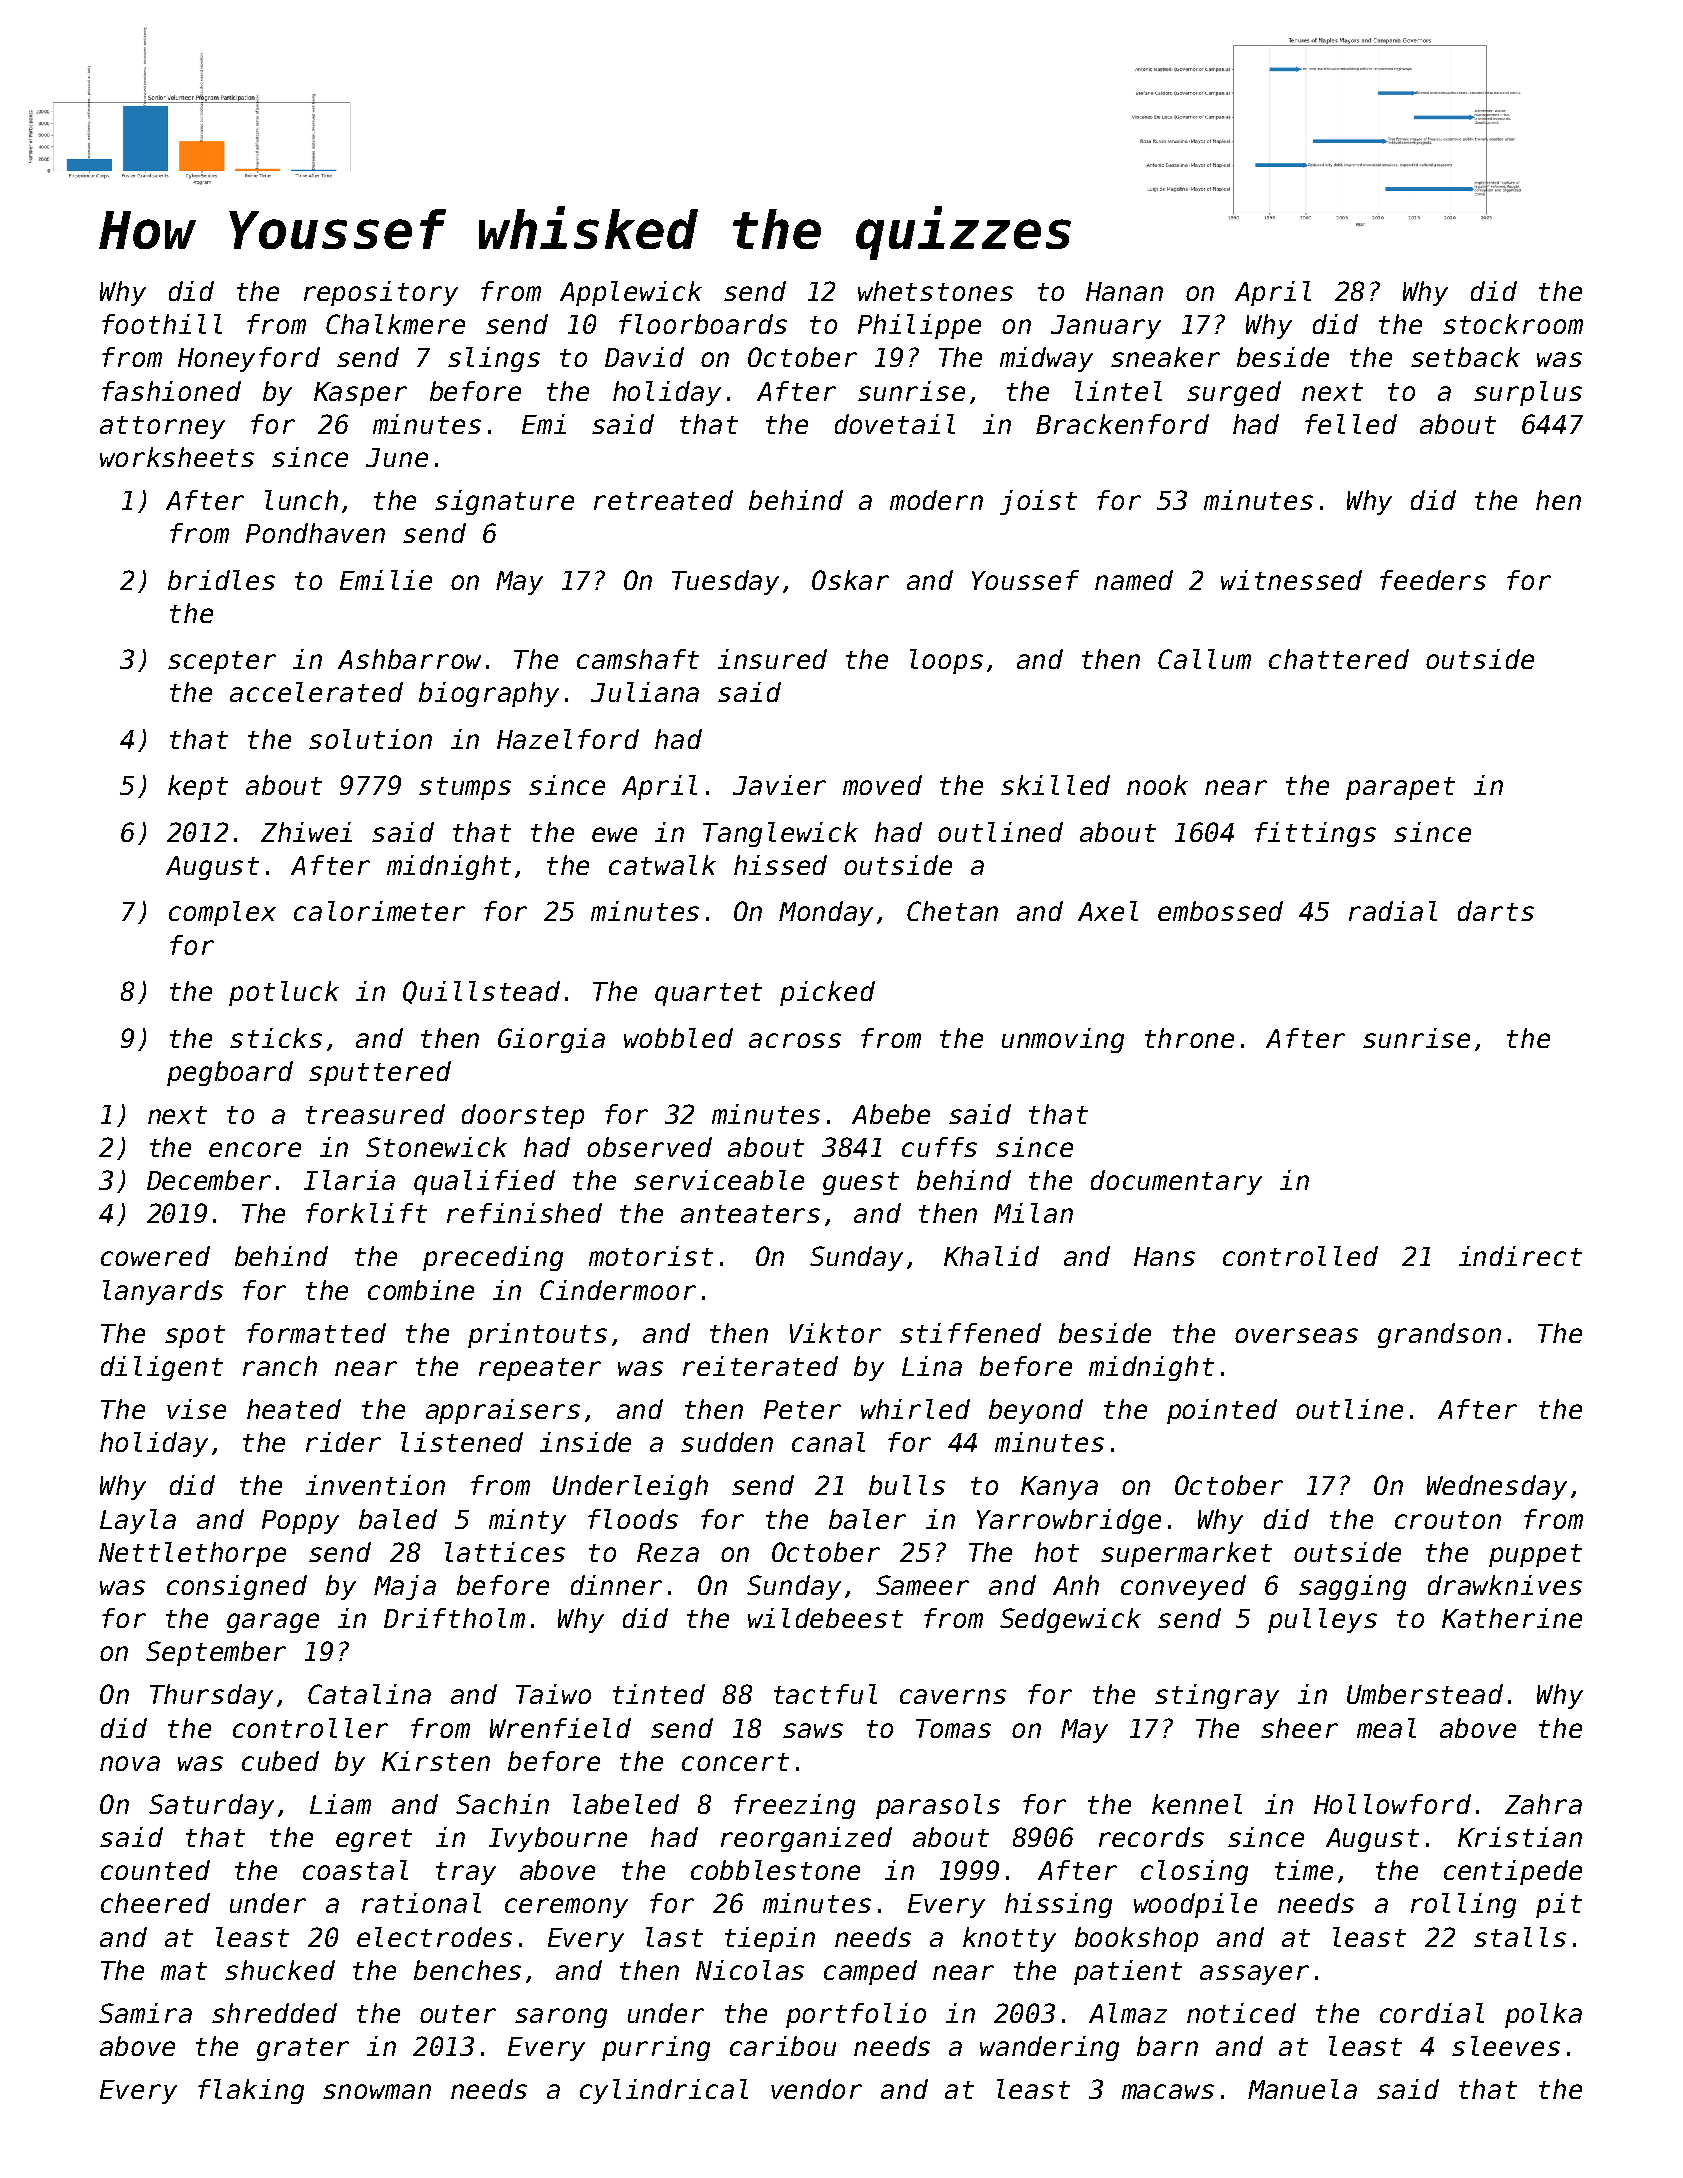  What do you see at coordinates (816, 2089) in the document?
I see `vendor` at bounding box center [816, 2089].
